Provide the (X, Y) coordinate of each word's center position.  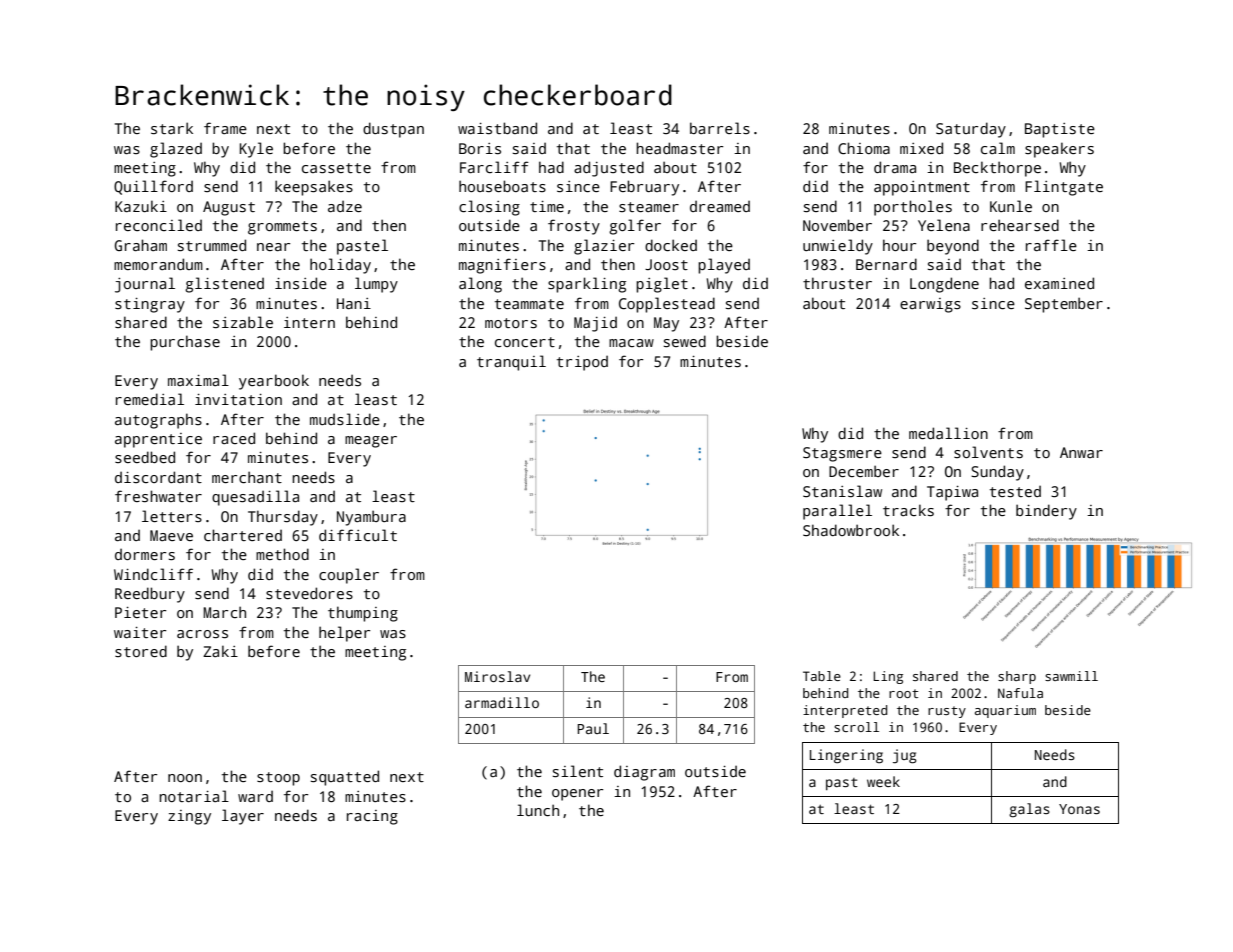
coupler (349, 576)
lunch (538, 810)
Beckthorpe (997, 169)
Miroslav (497, 676)
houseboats (502, 186)
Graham (141, 245)
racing (372, 817)
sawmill (1071, 676)
